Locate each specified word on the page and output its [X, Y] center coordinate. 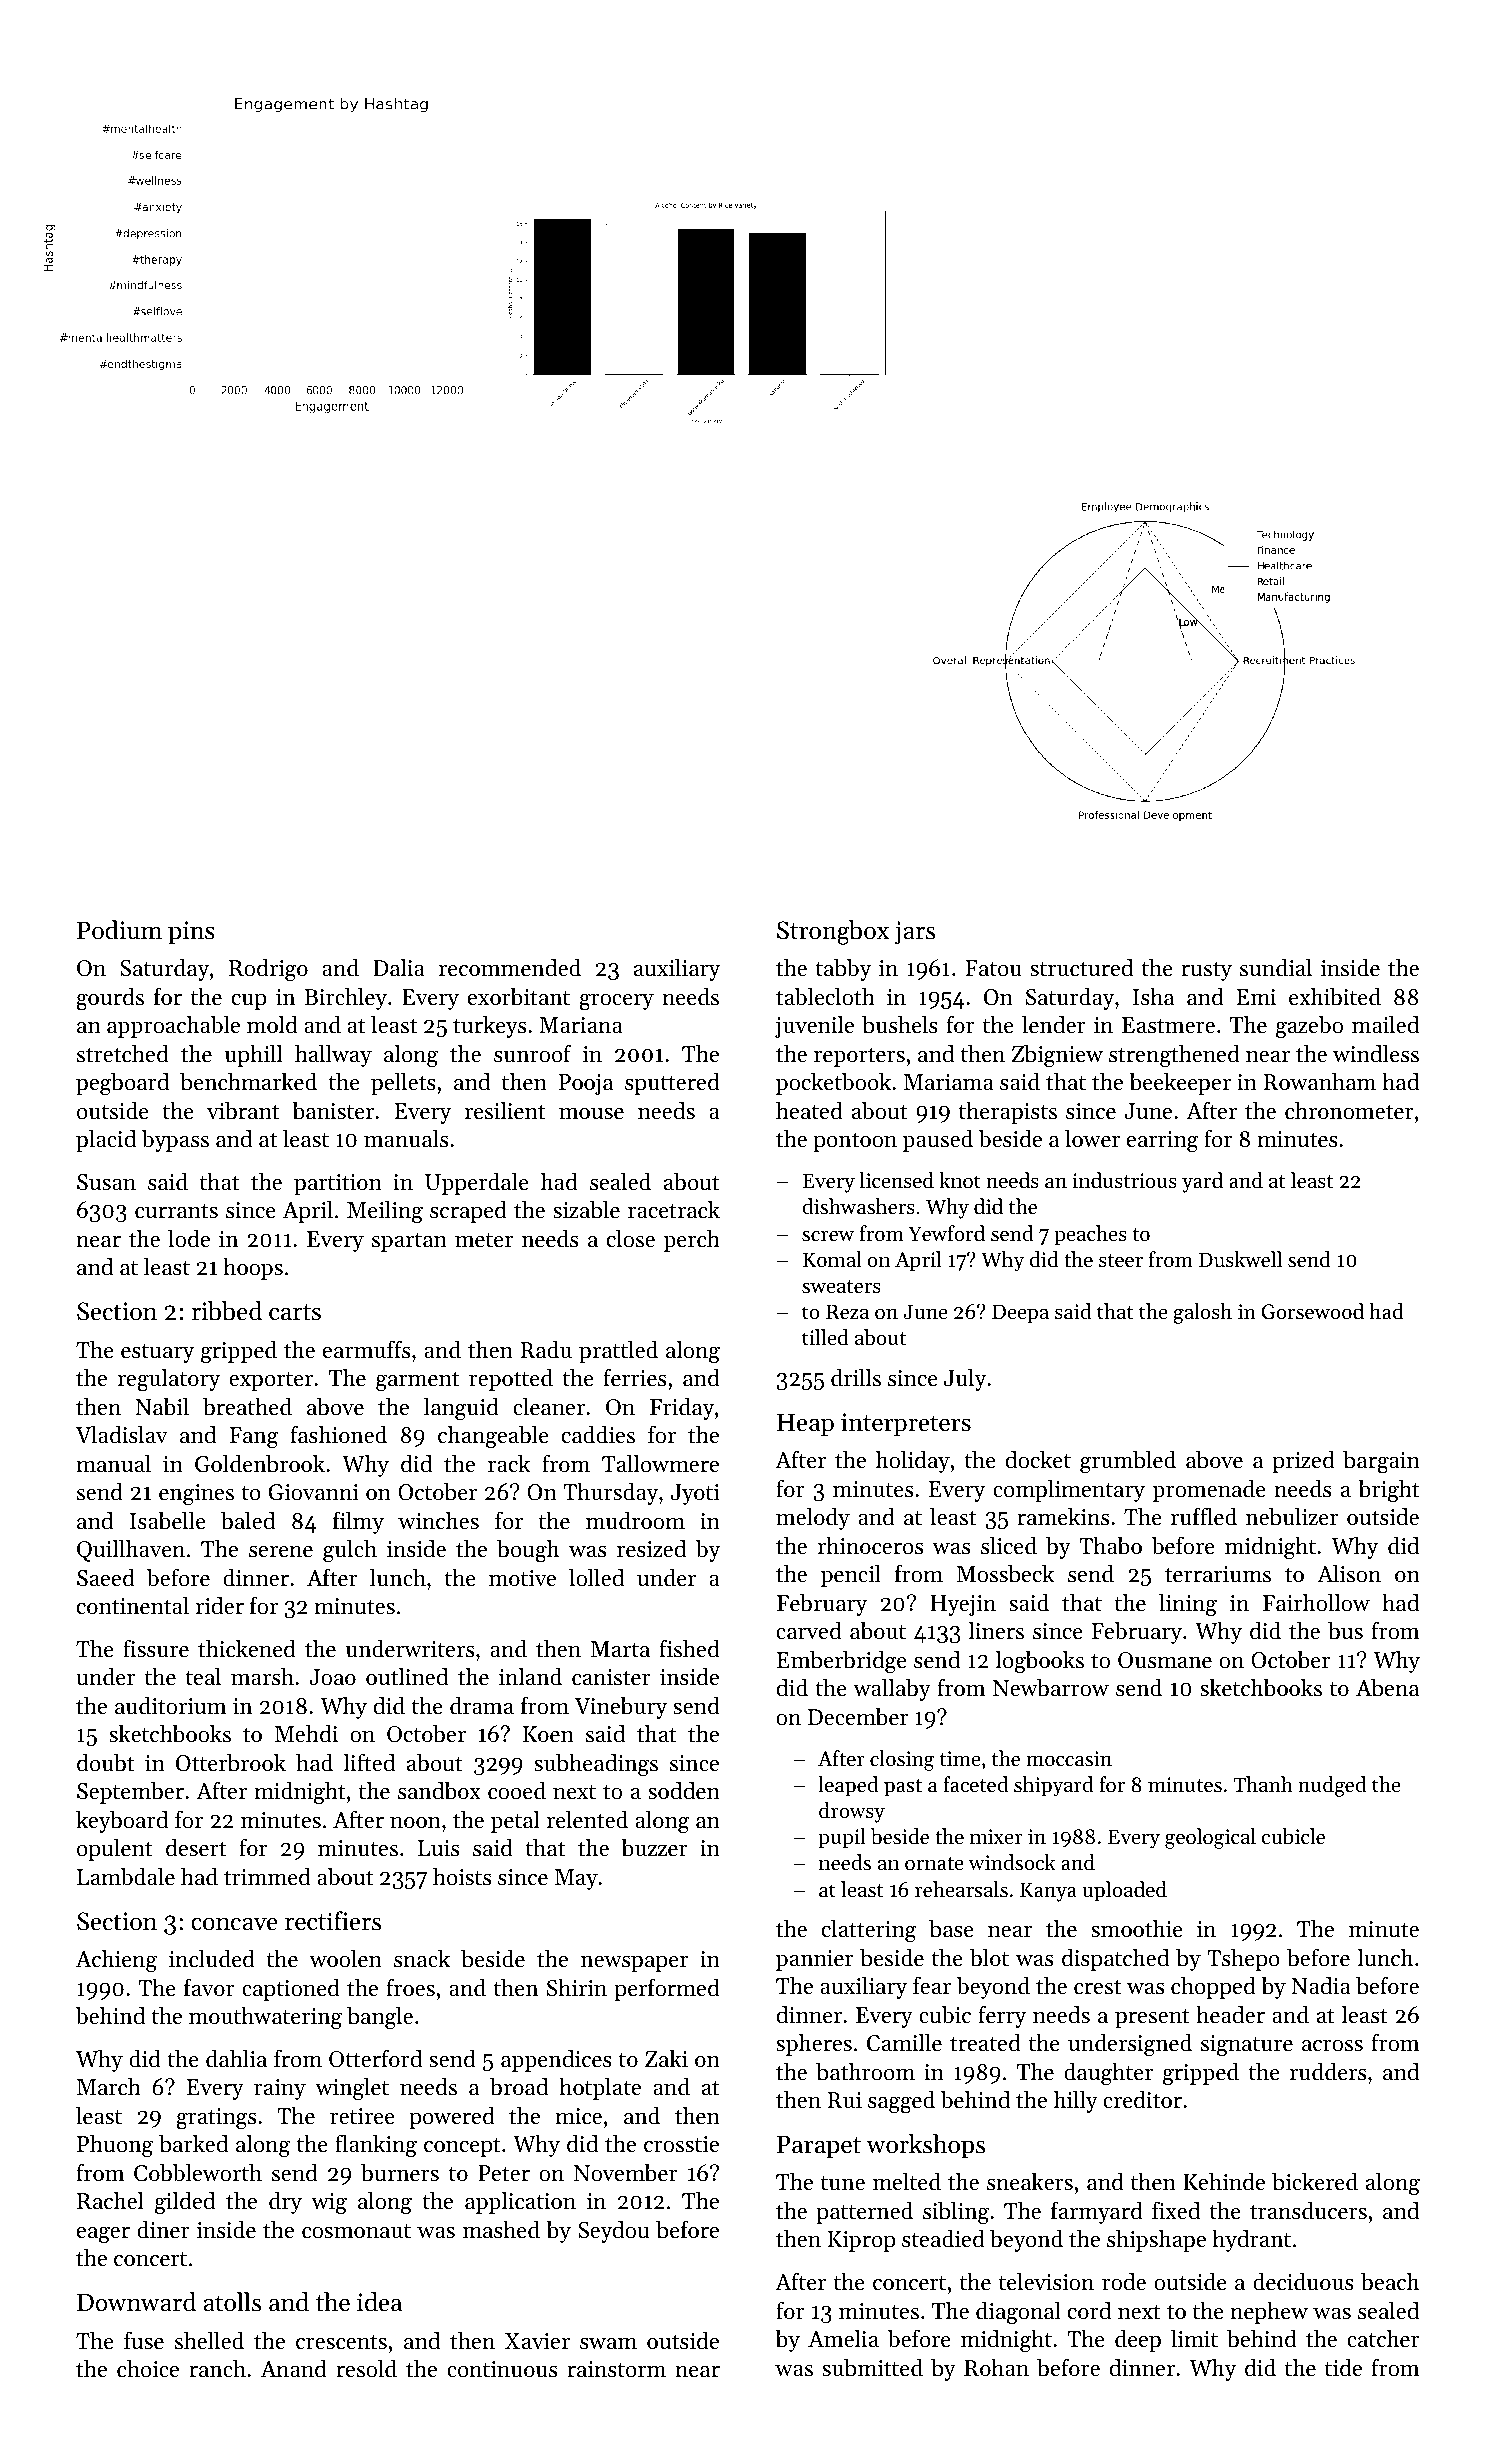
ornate [934, 1864]
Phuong [115, 2146]
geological [1210, 1838]
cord [1089, 2311]
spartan [409, 1242]
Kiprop [861, 2241]
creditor [1142, 2100]
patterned [864, 2213]
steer [1121, 1261]
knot [960, 1180]
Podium [119, 930]
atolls [232, 2302]
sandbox [439, 1791]
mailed [1385, 1025]
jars [914, 933]
